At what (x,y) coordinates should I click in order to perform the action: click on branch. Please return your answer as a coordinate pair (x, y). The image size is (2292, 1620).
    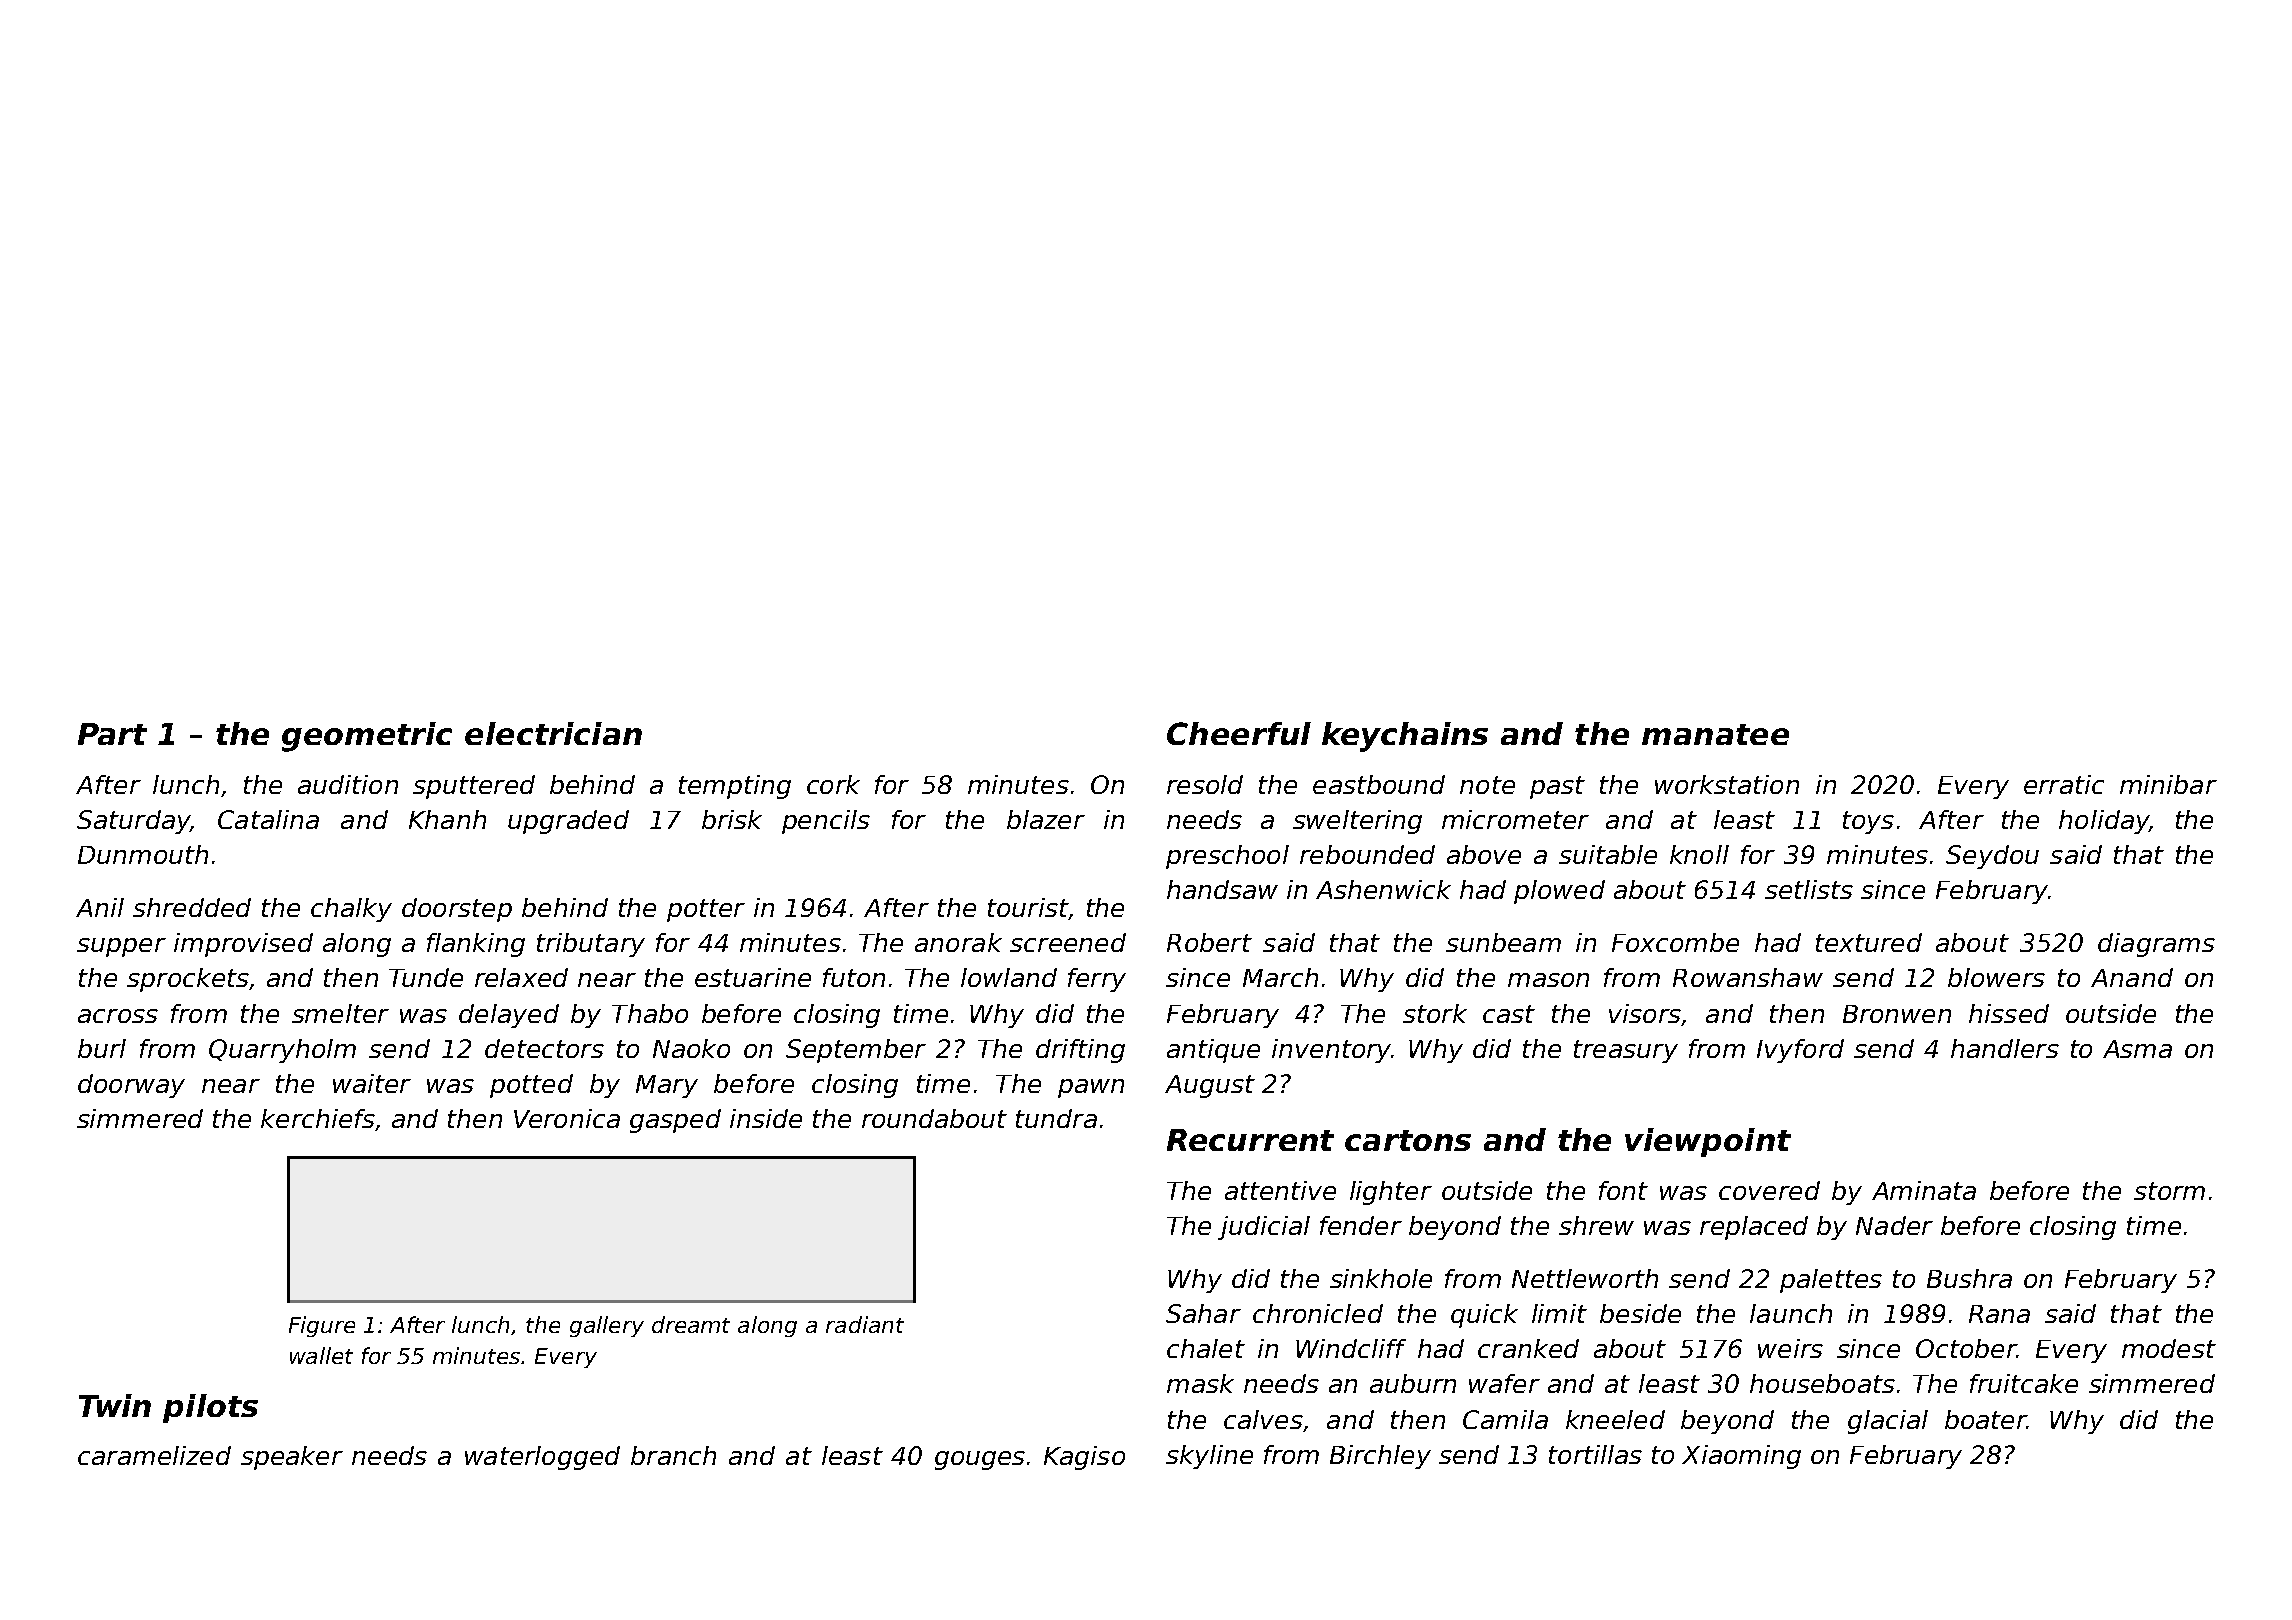
    Looking at the image, I should click on (673, 1455).
